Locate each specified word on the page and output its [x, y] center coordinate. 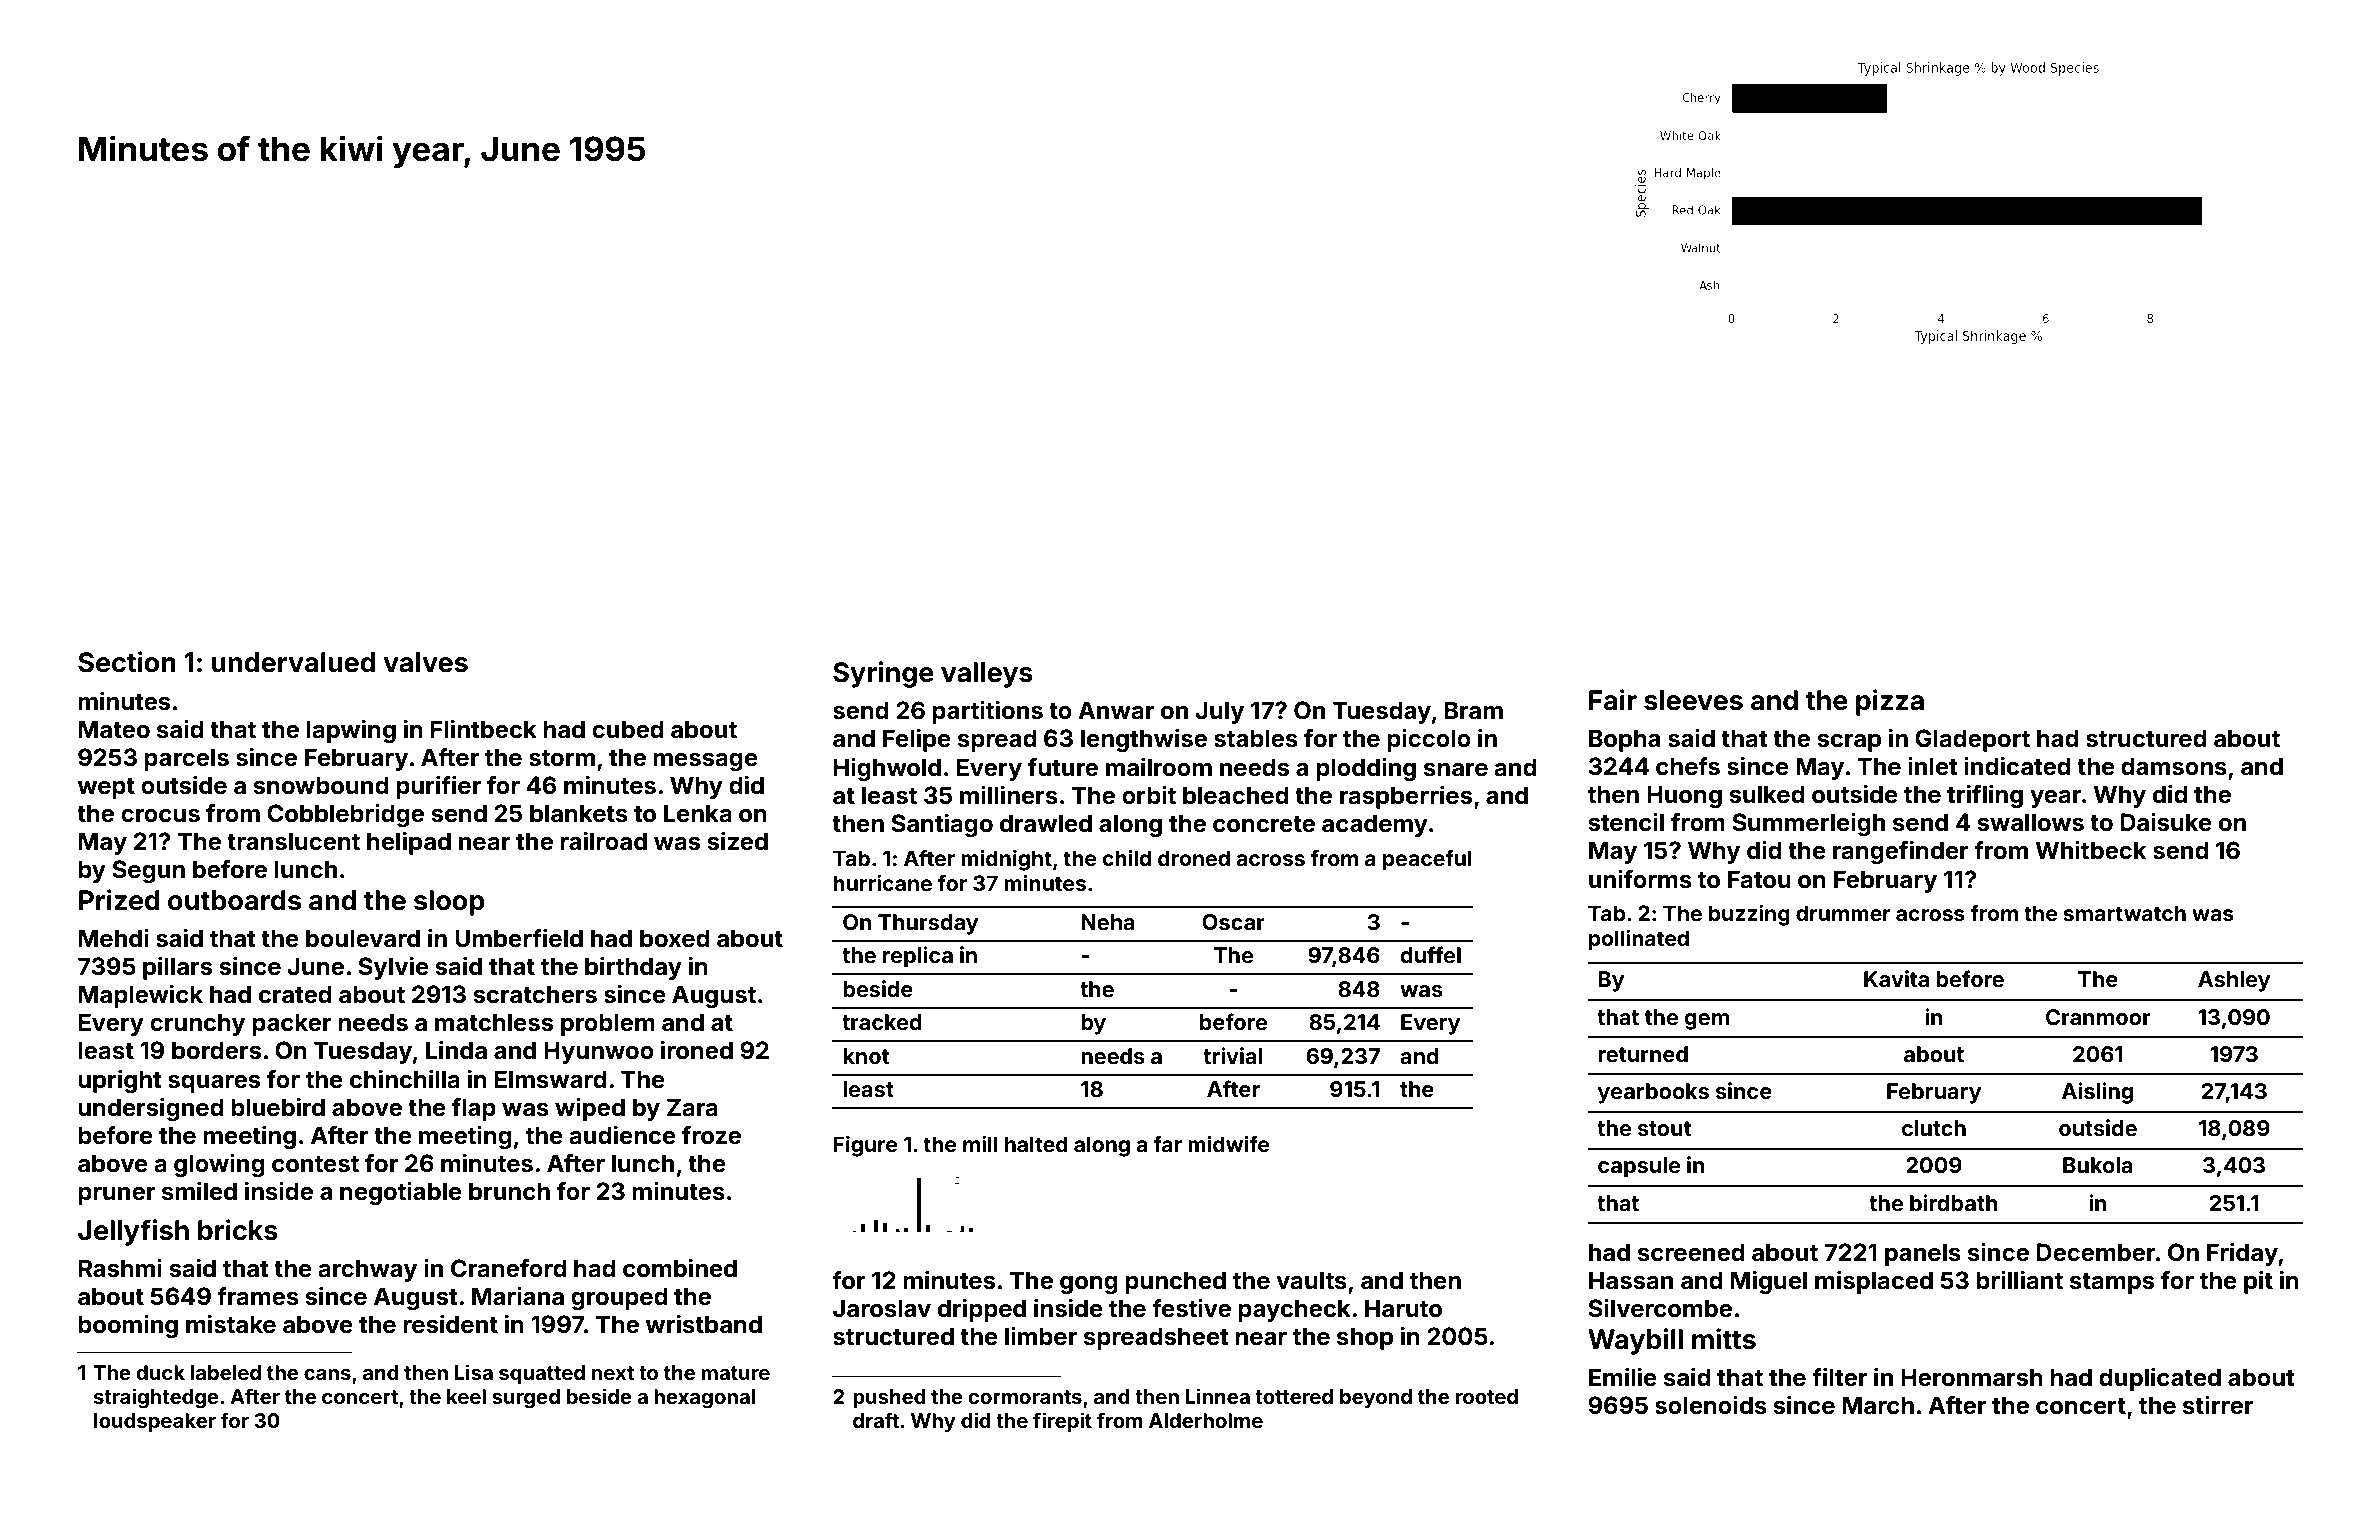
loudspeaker [155, 1422]
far [1167, 1144]
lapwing [351, 731]
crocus [160, 816]
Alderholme [1206, 1420]
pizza [1890, 702]
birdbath [1953, 1202]
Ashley [2234, 981]
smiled [199, 1191]
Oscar [1233, 922]
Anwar [1116, 710]
